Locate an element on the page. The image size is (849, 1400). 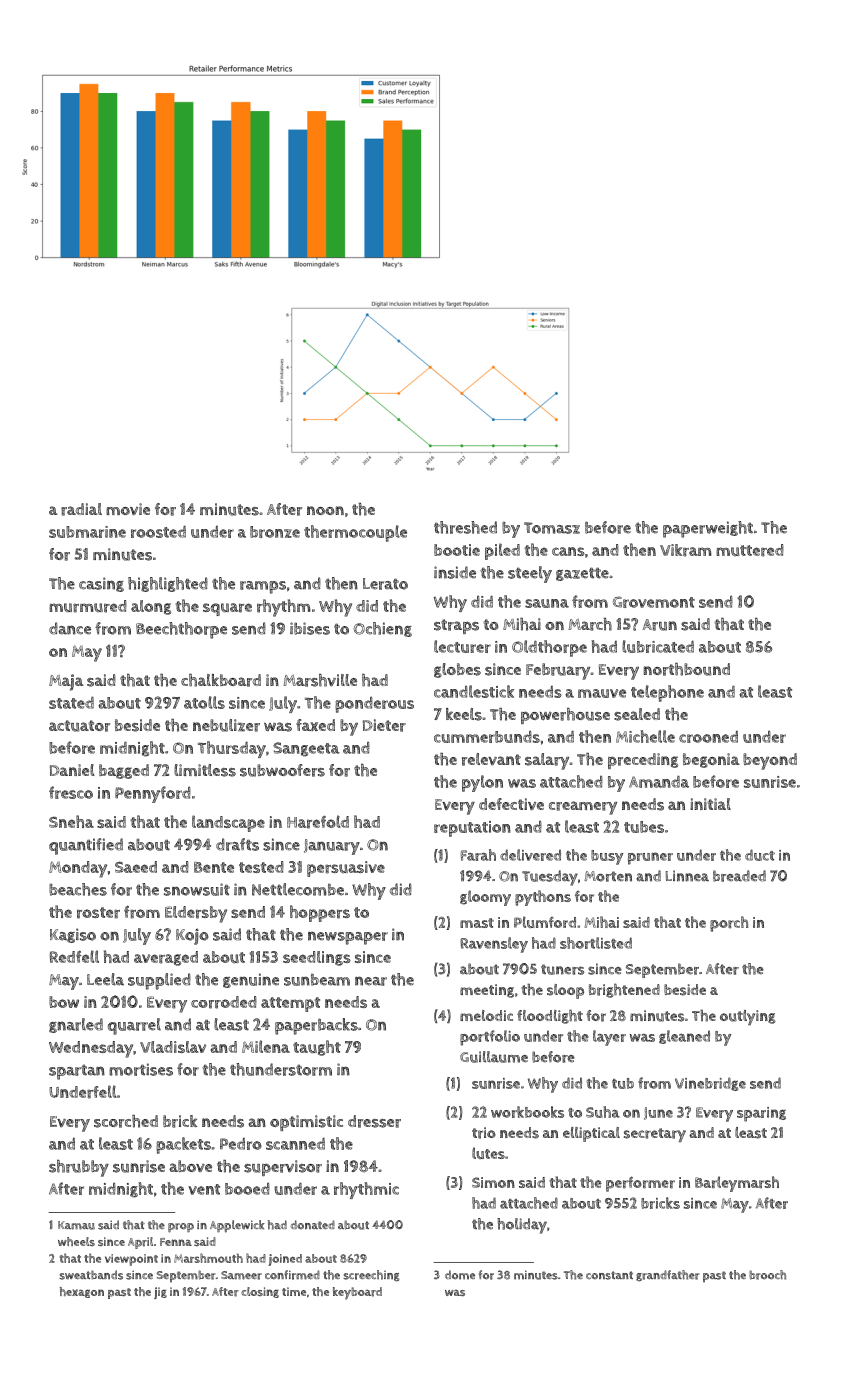
floodlight is located at coordinates (550, 1017).
